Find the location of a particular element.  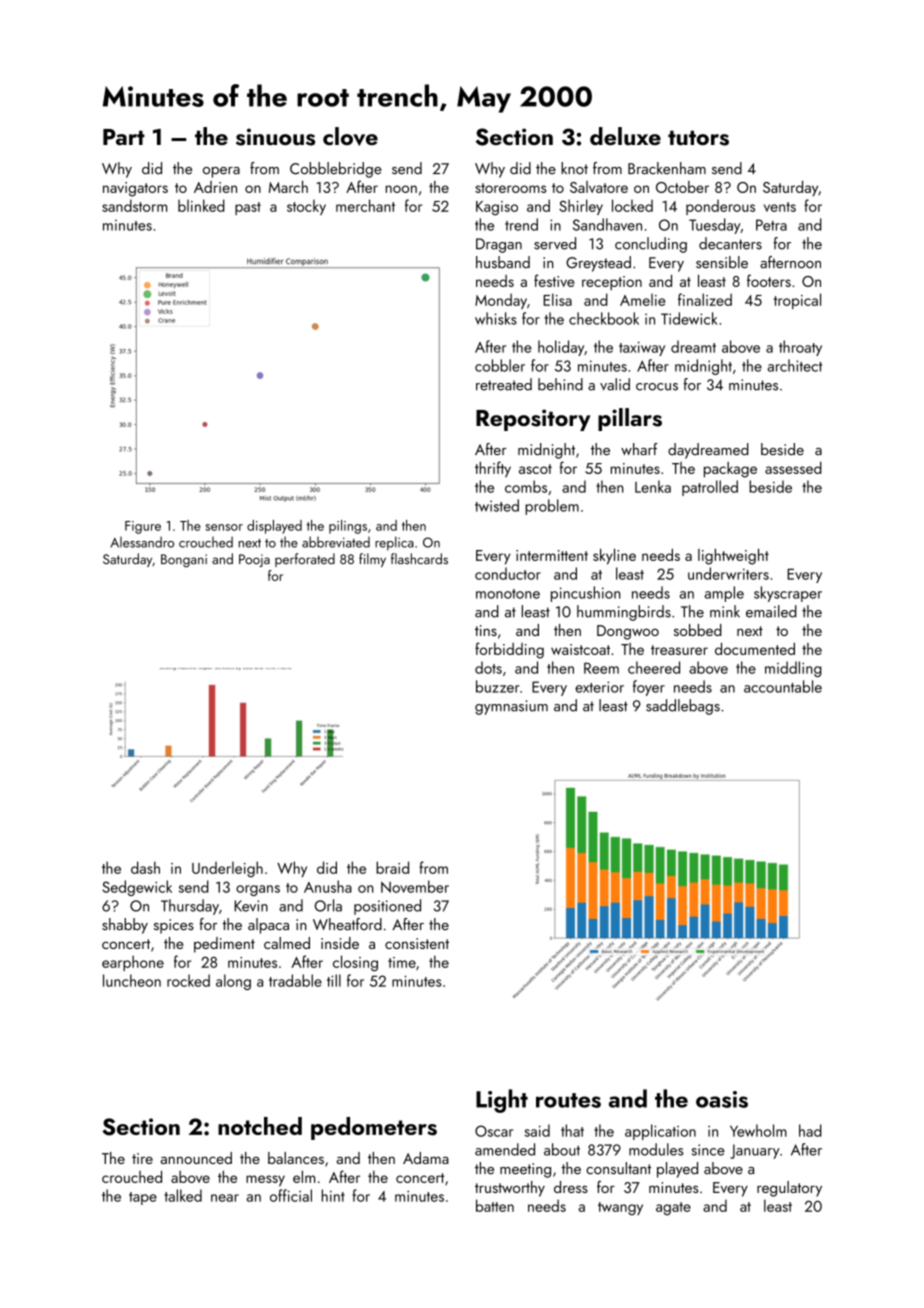

storerooms is located at coordinates (510, 188).
